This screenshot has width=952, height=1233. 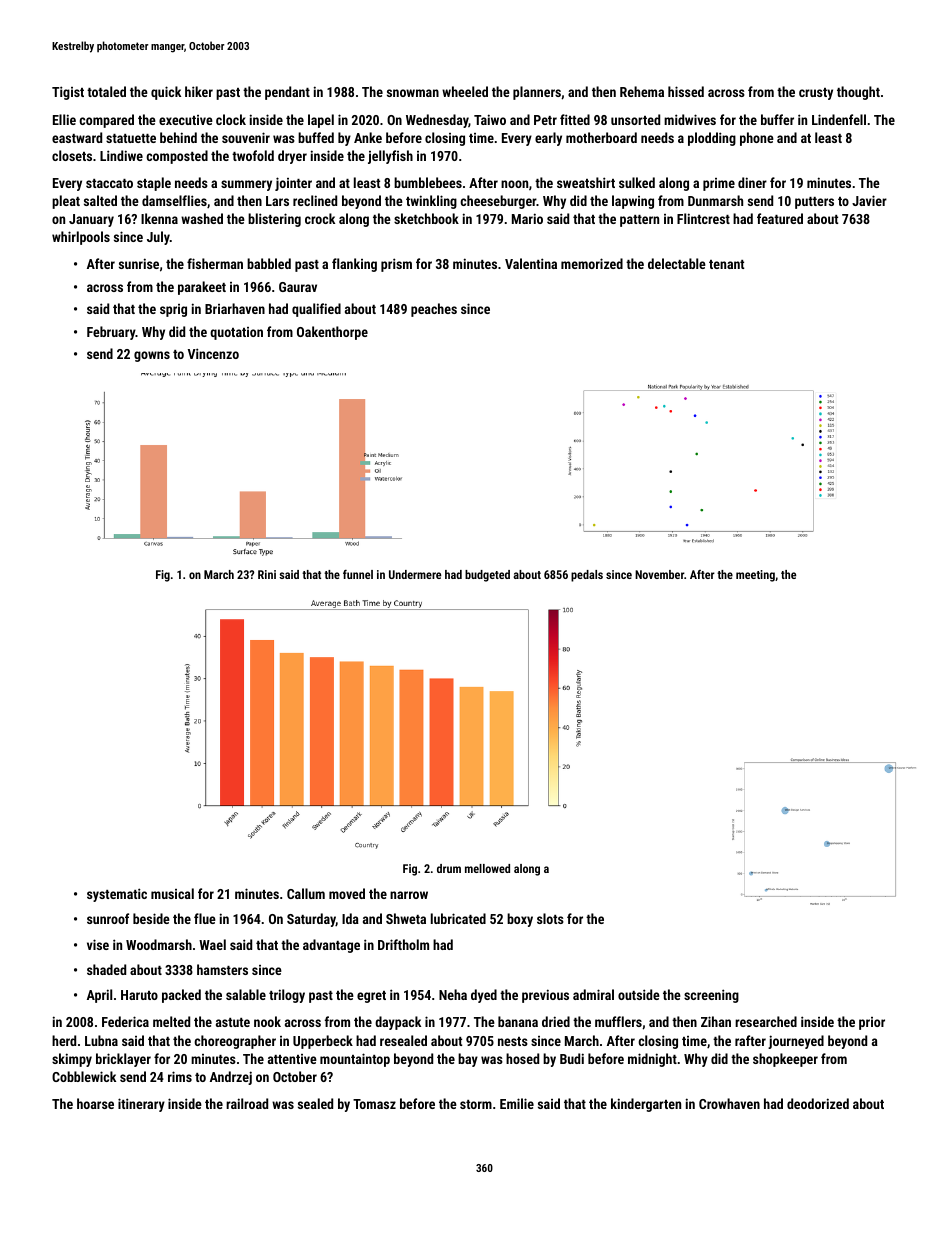 I want to click on Rini, so click(x=267, y=574).
